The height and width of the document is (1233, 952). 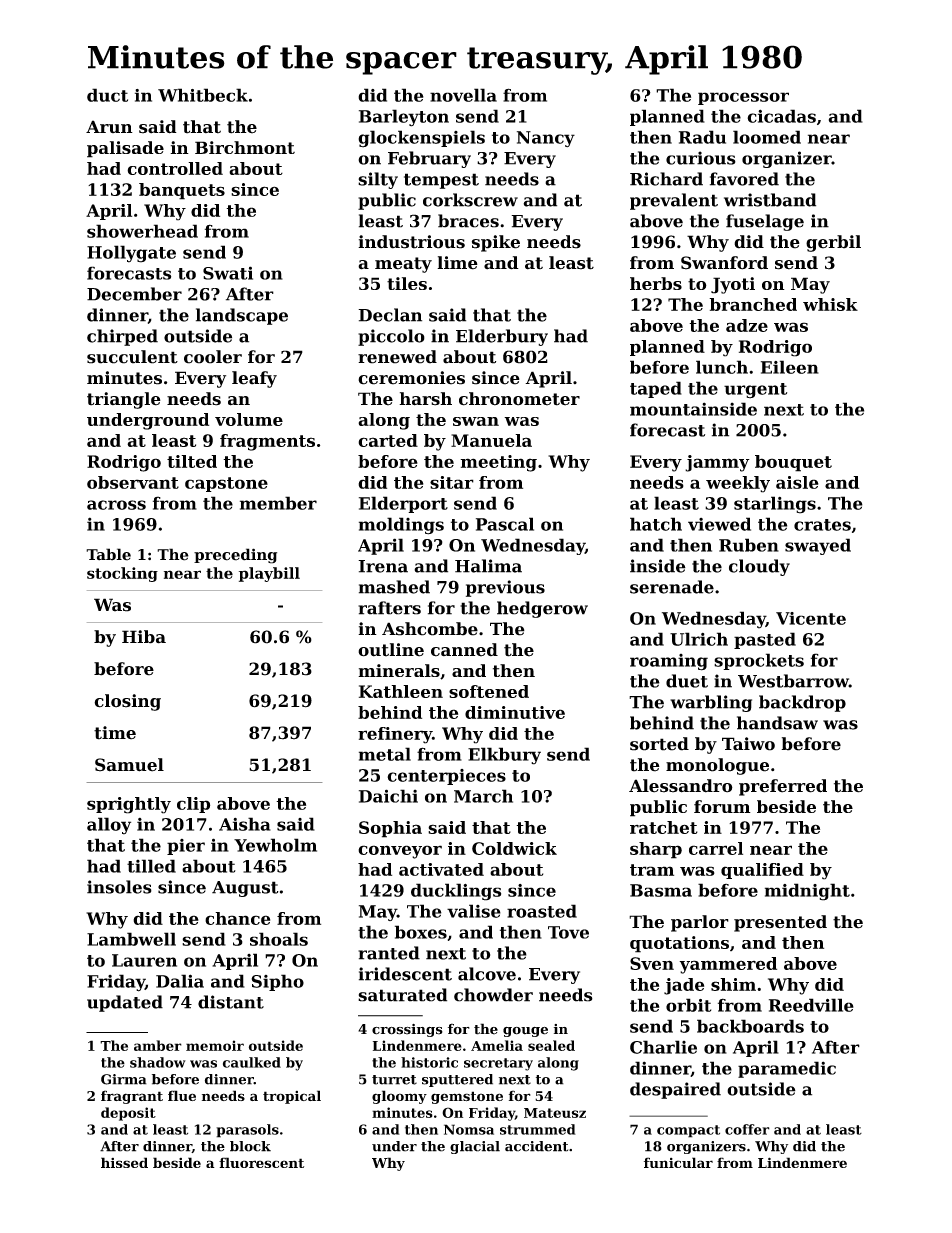 What do you see at coordinates (245, 147) in the document?
I see `Birchmont` at bounding box center [245, 147].
